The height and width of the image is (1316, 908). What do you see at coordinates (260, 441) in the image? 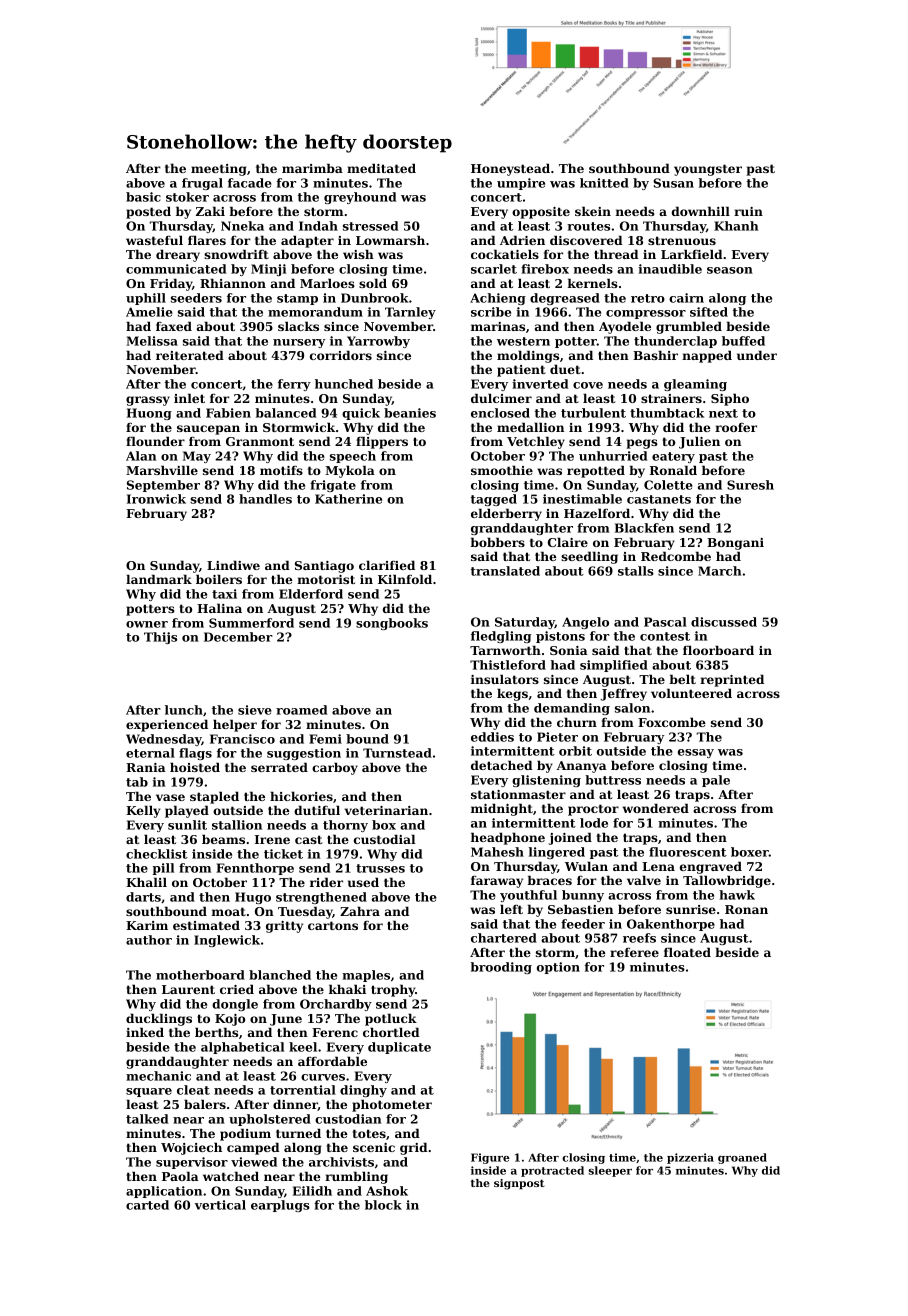
I see `Granmont` at bounding box center [260, 441].
